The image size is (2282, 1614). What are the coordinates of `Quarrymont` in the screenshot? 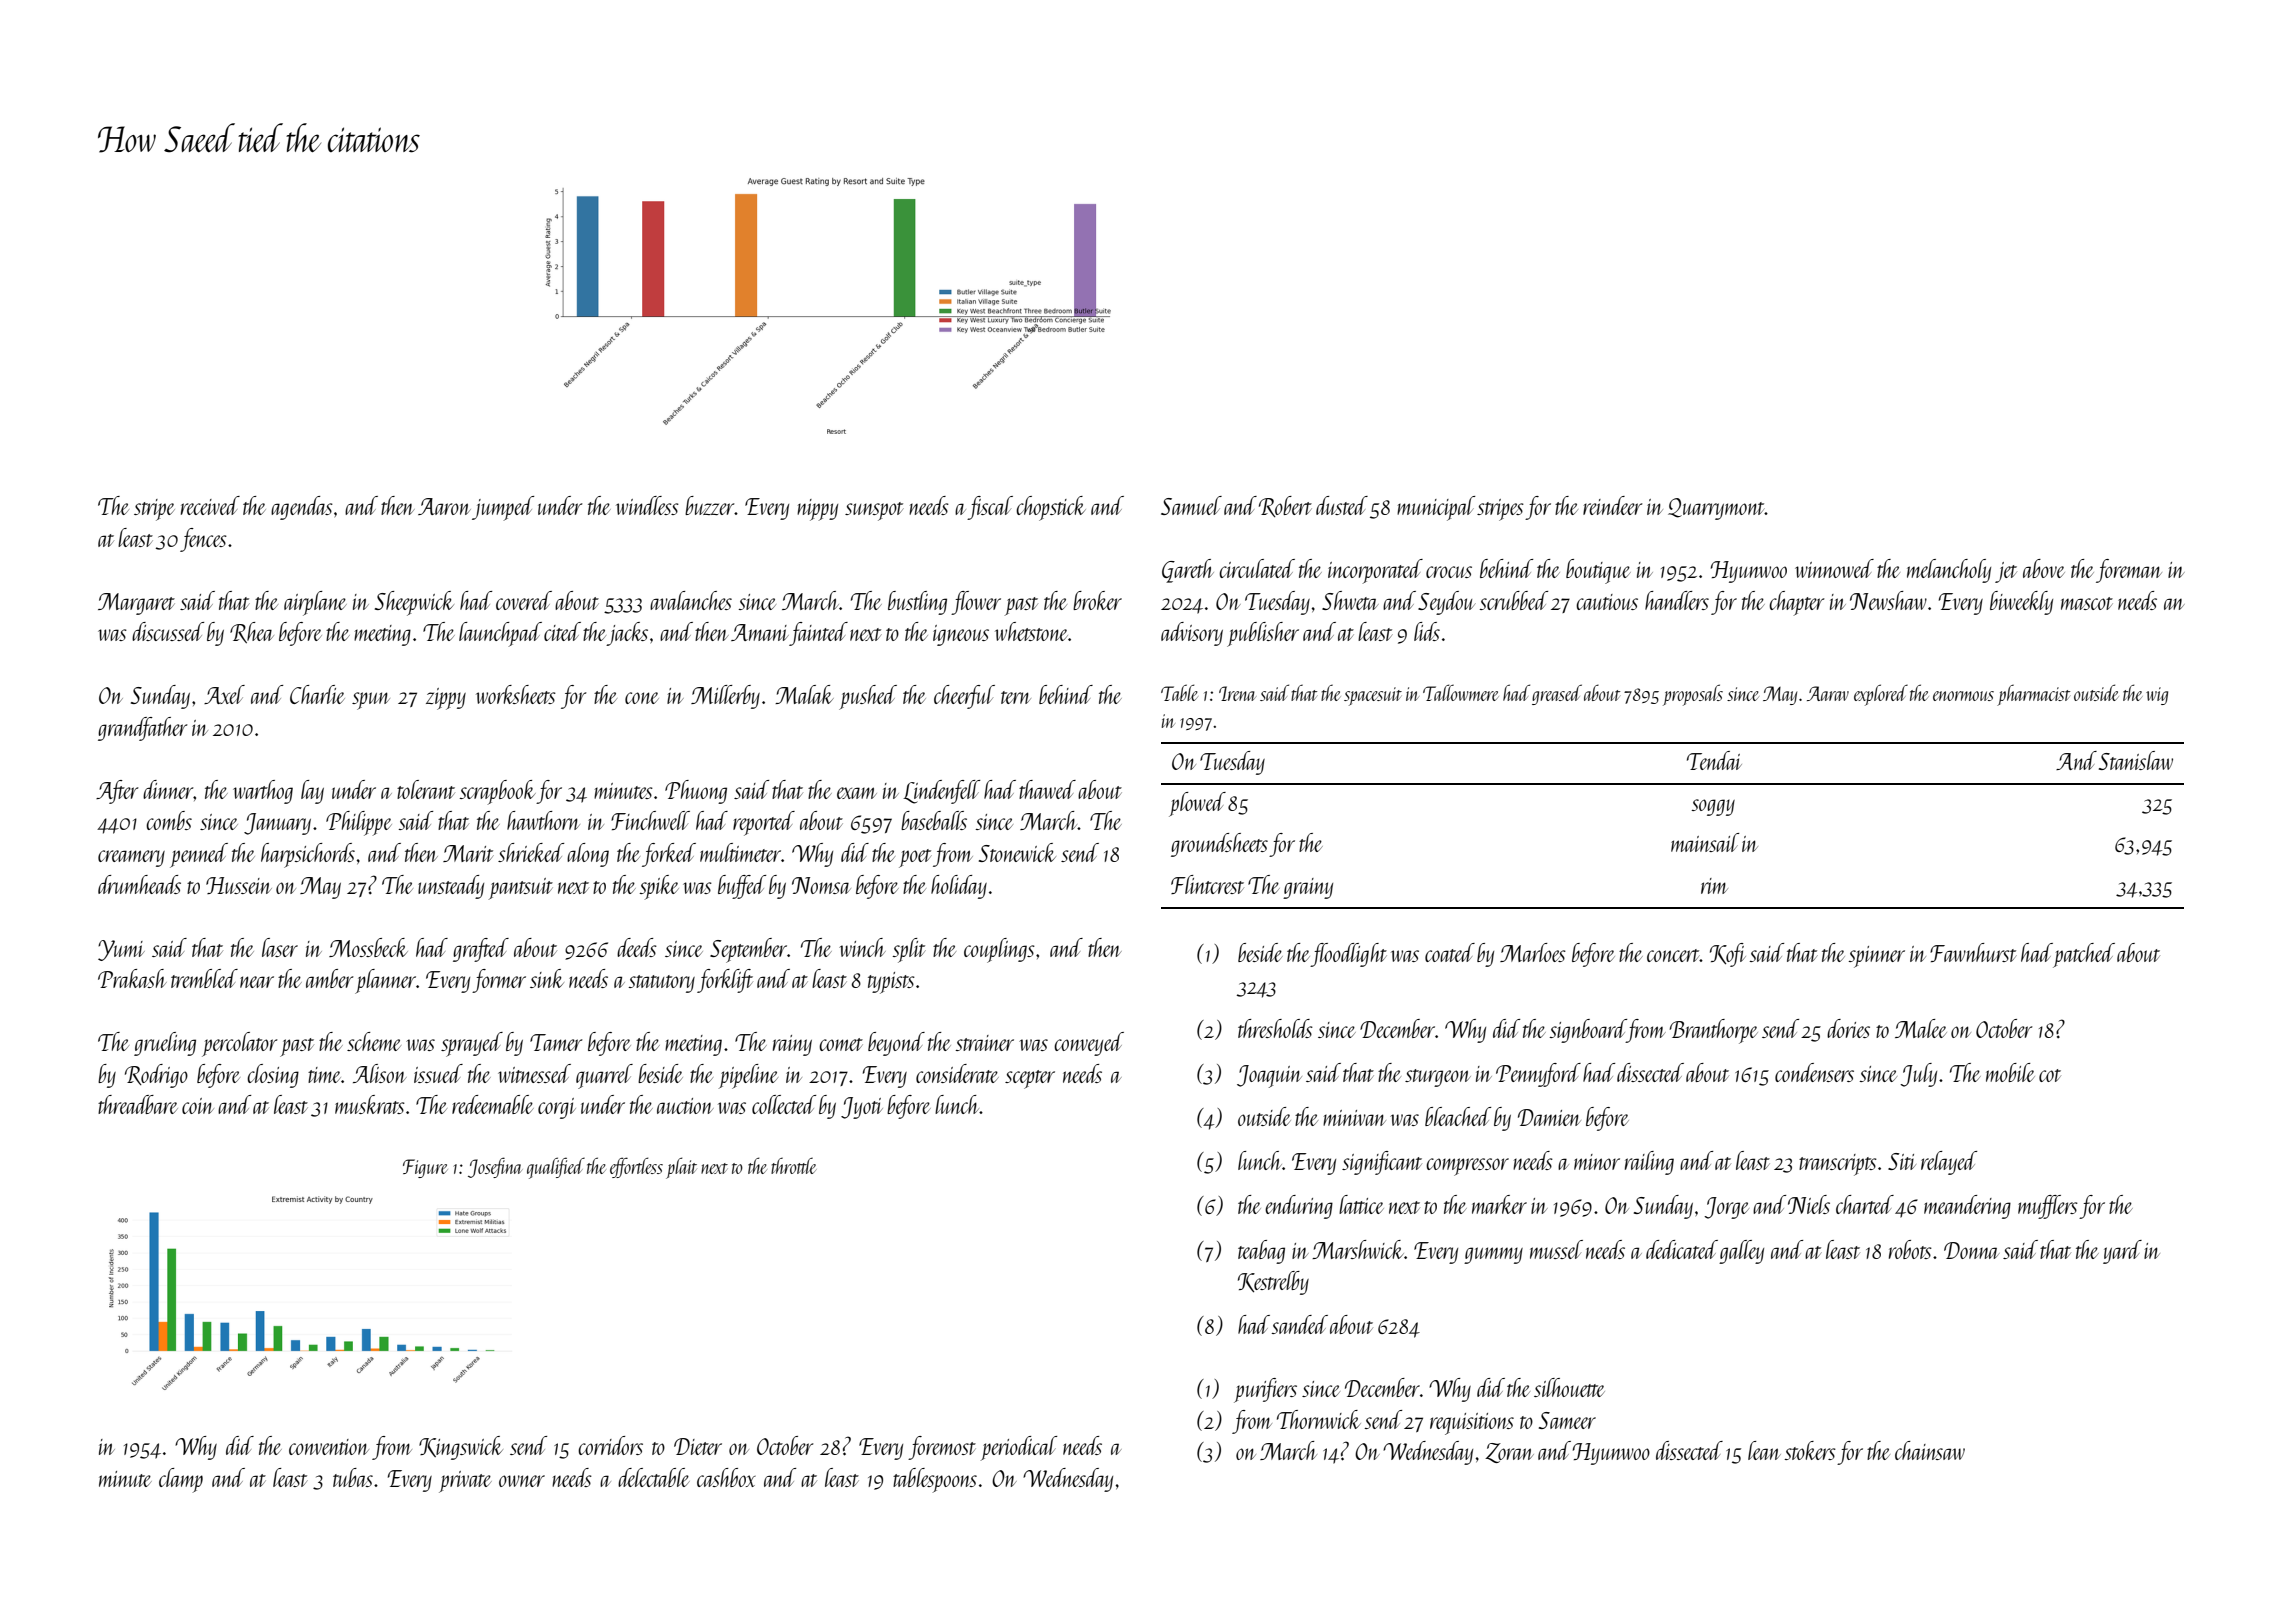 It's located at (1716, 509).
